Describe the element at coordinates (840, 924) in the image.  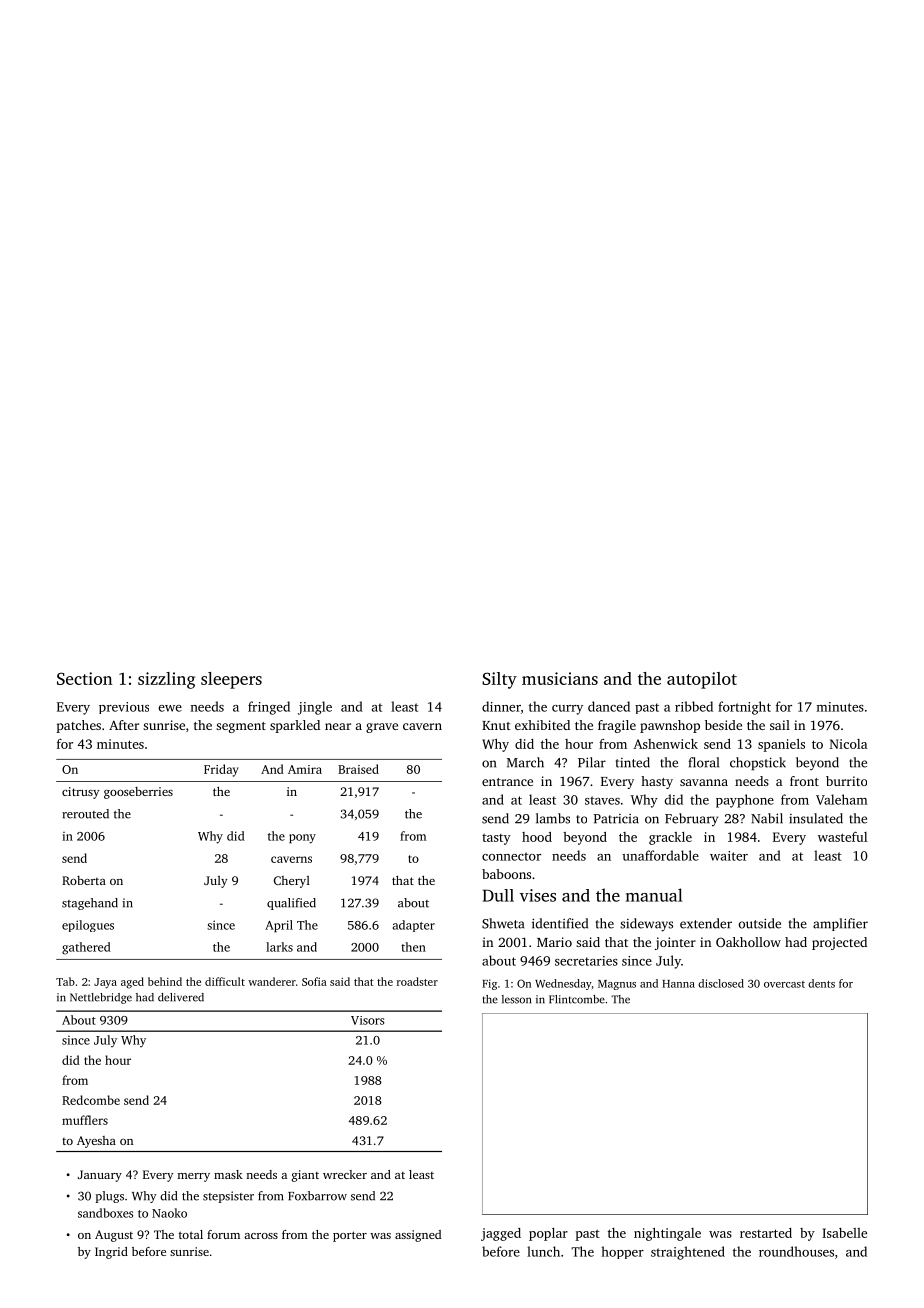
I see `amplifier` at that location.
